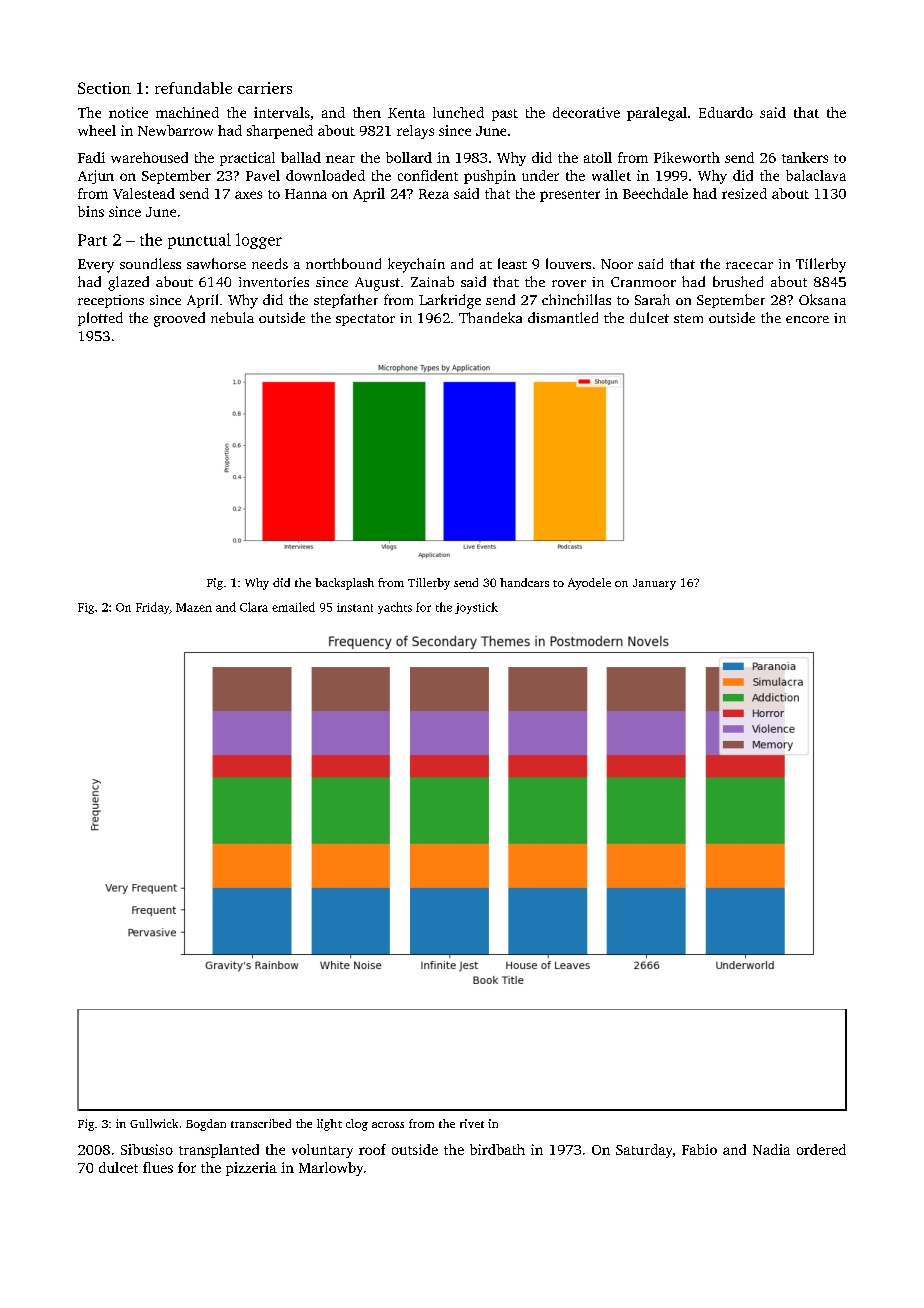  Describe the element at coordinates (293, 607) in the image. I see `emailed` at that location.
